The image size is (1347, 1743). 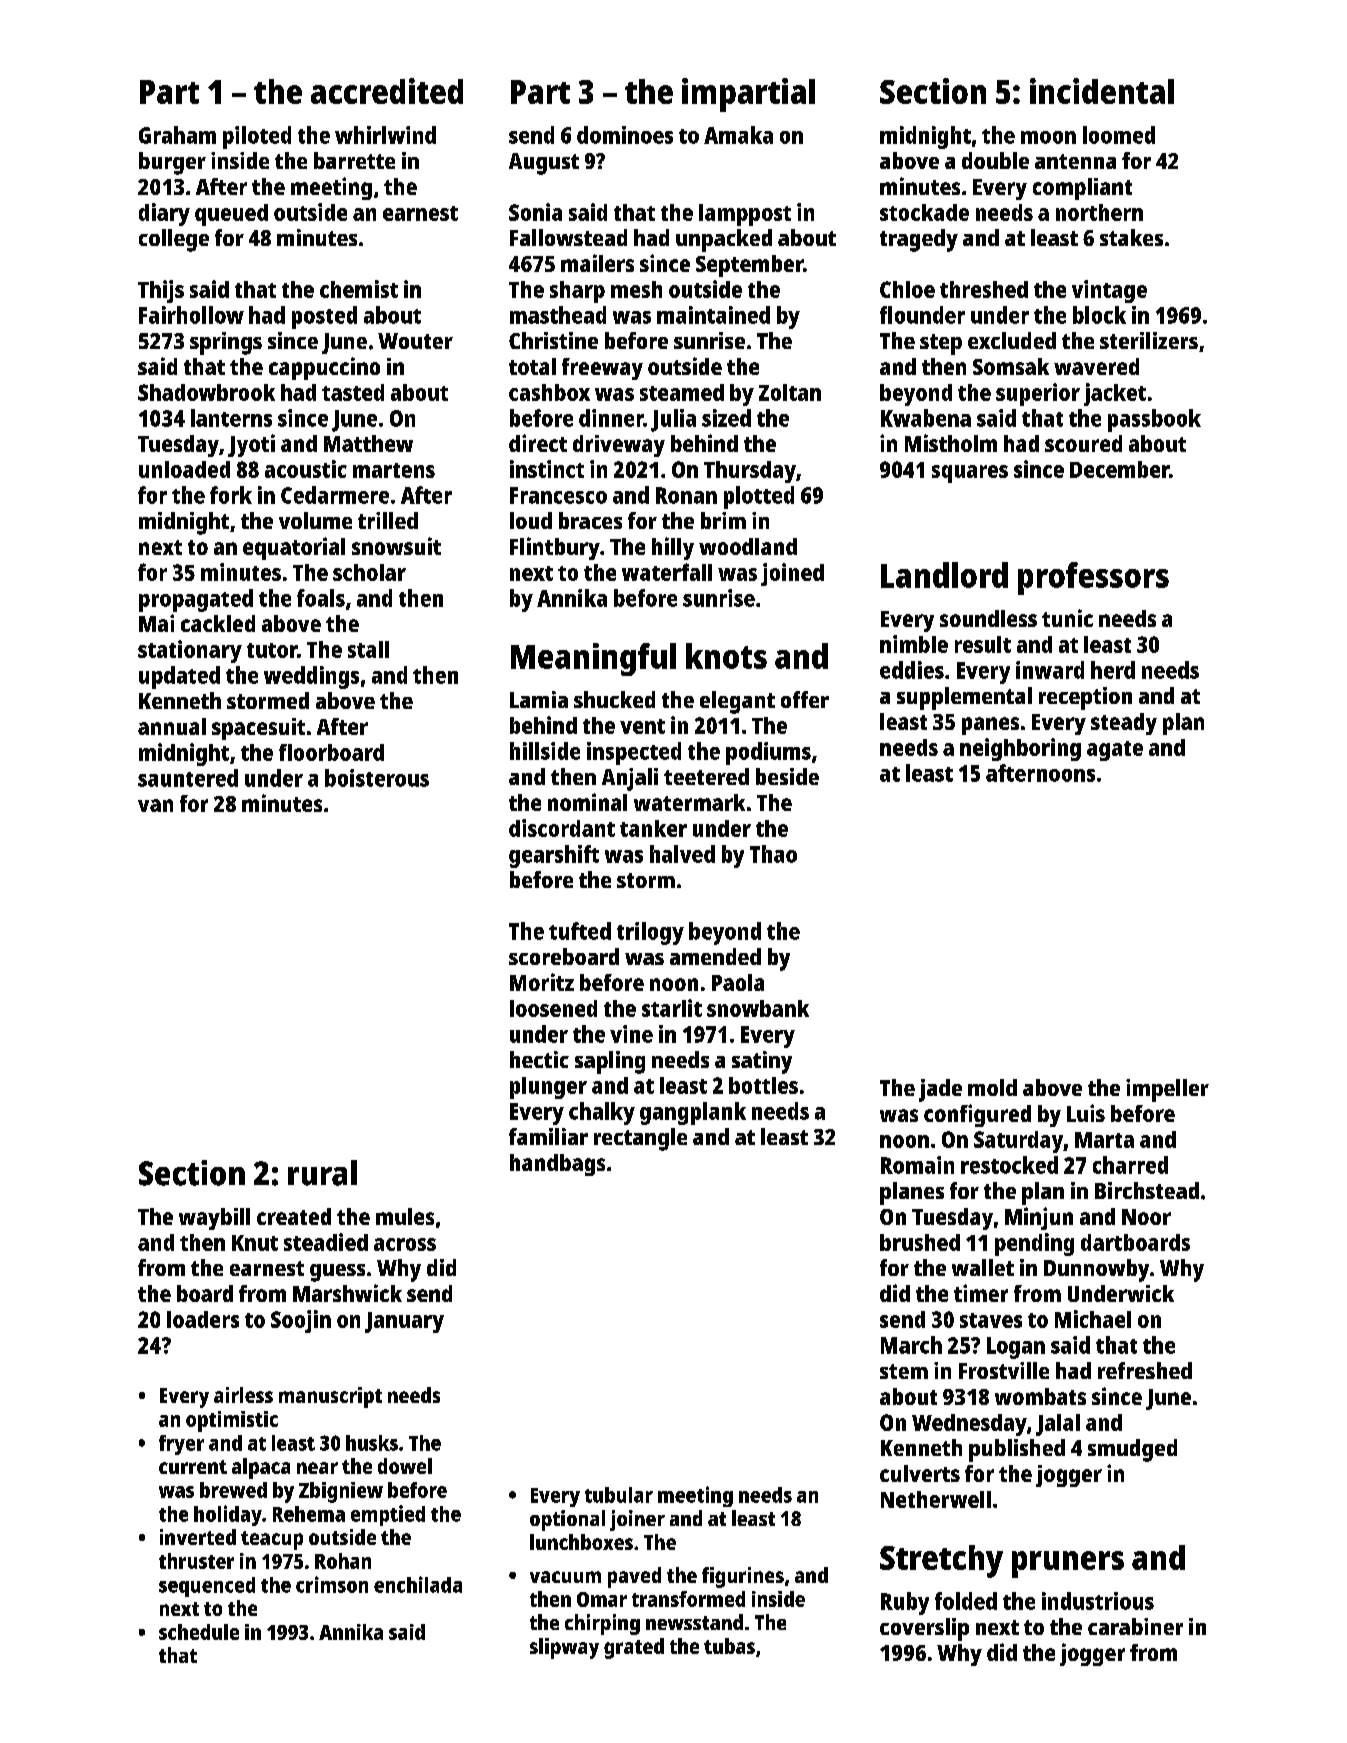 What do you see at coordinates (257, 137) in the image?
I see `piloted` at bounding box center [257, 137].
